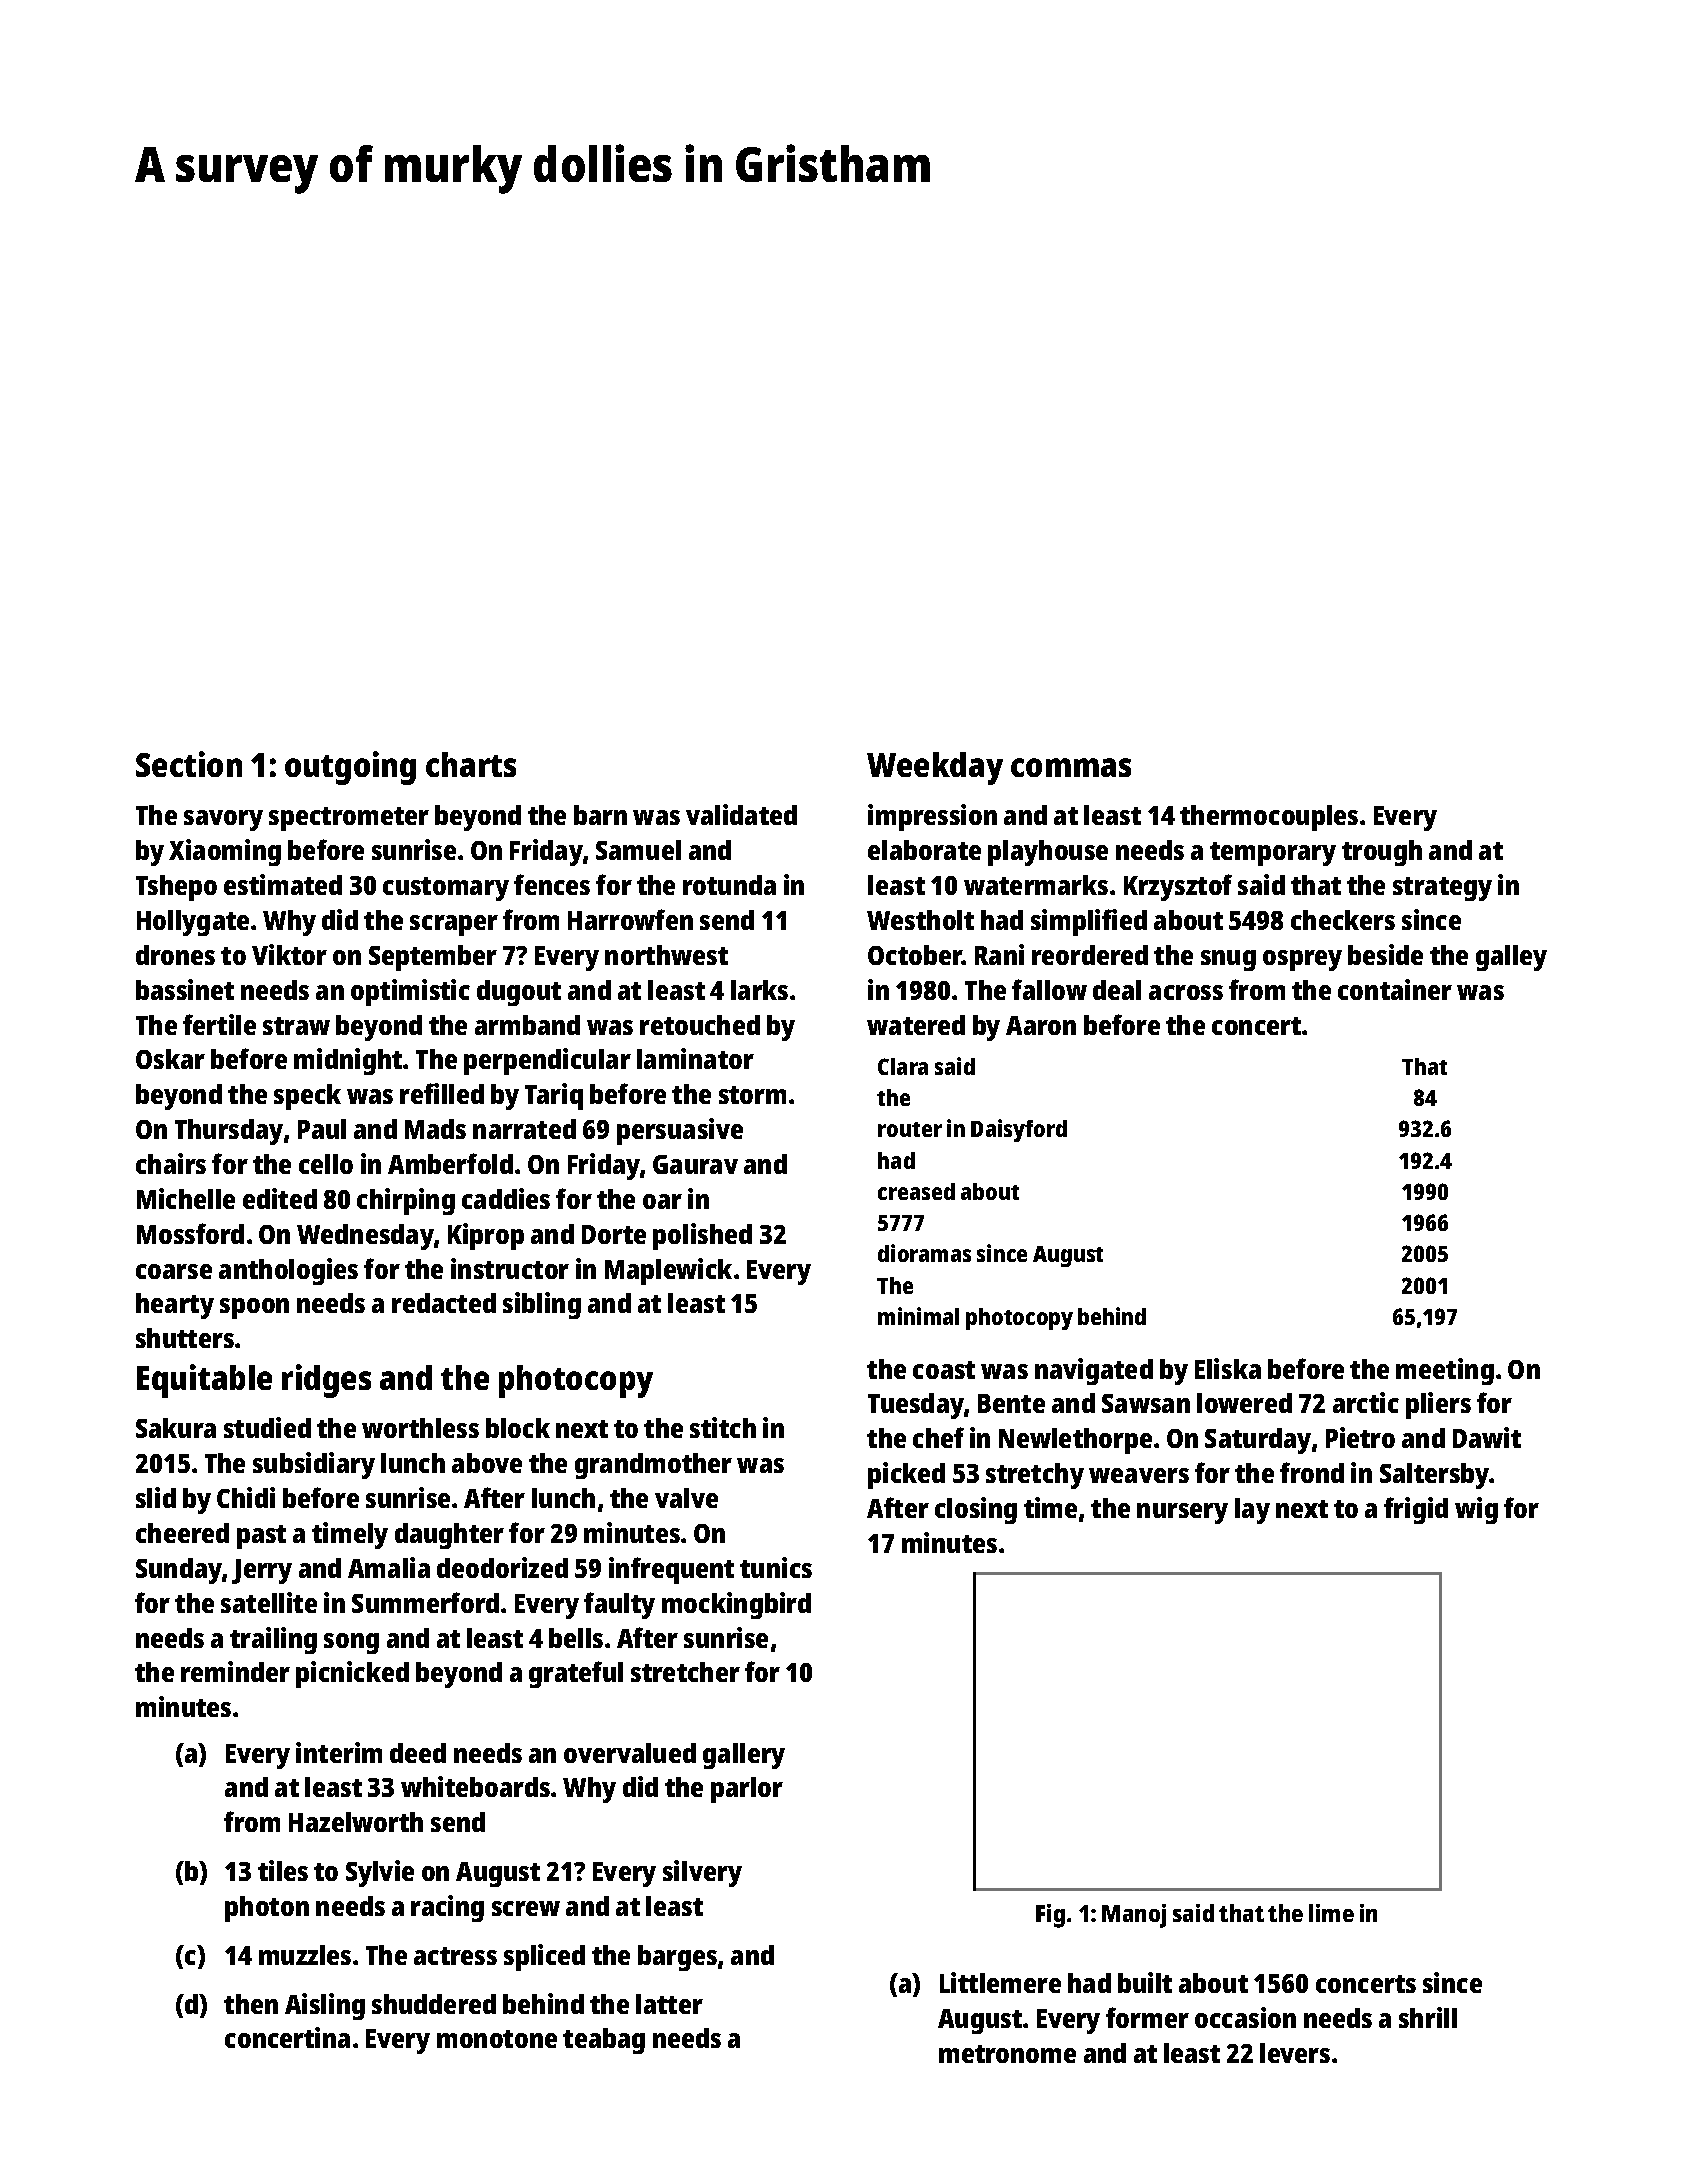  I want to click on frigid, so click(1416, 1510).
